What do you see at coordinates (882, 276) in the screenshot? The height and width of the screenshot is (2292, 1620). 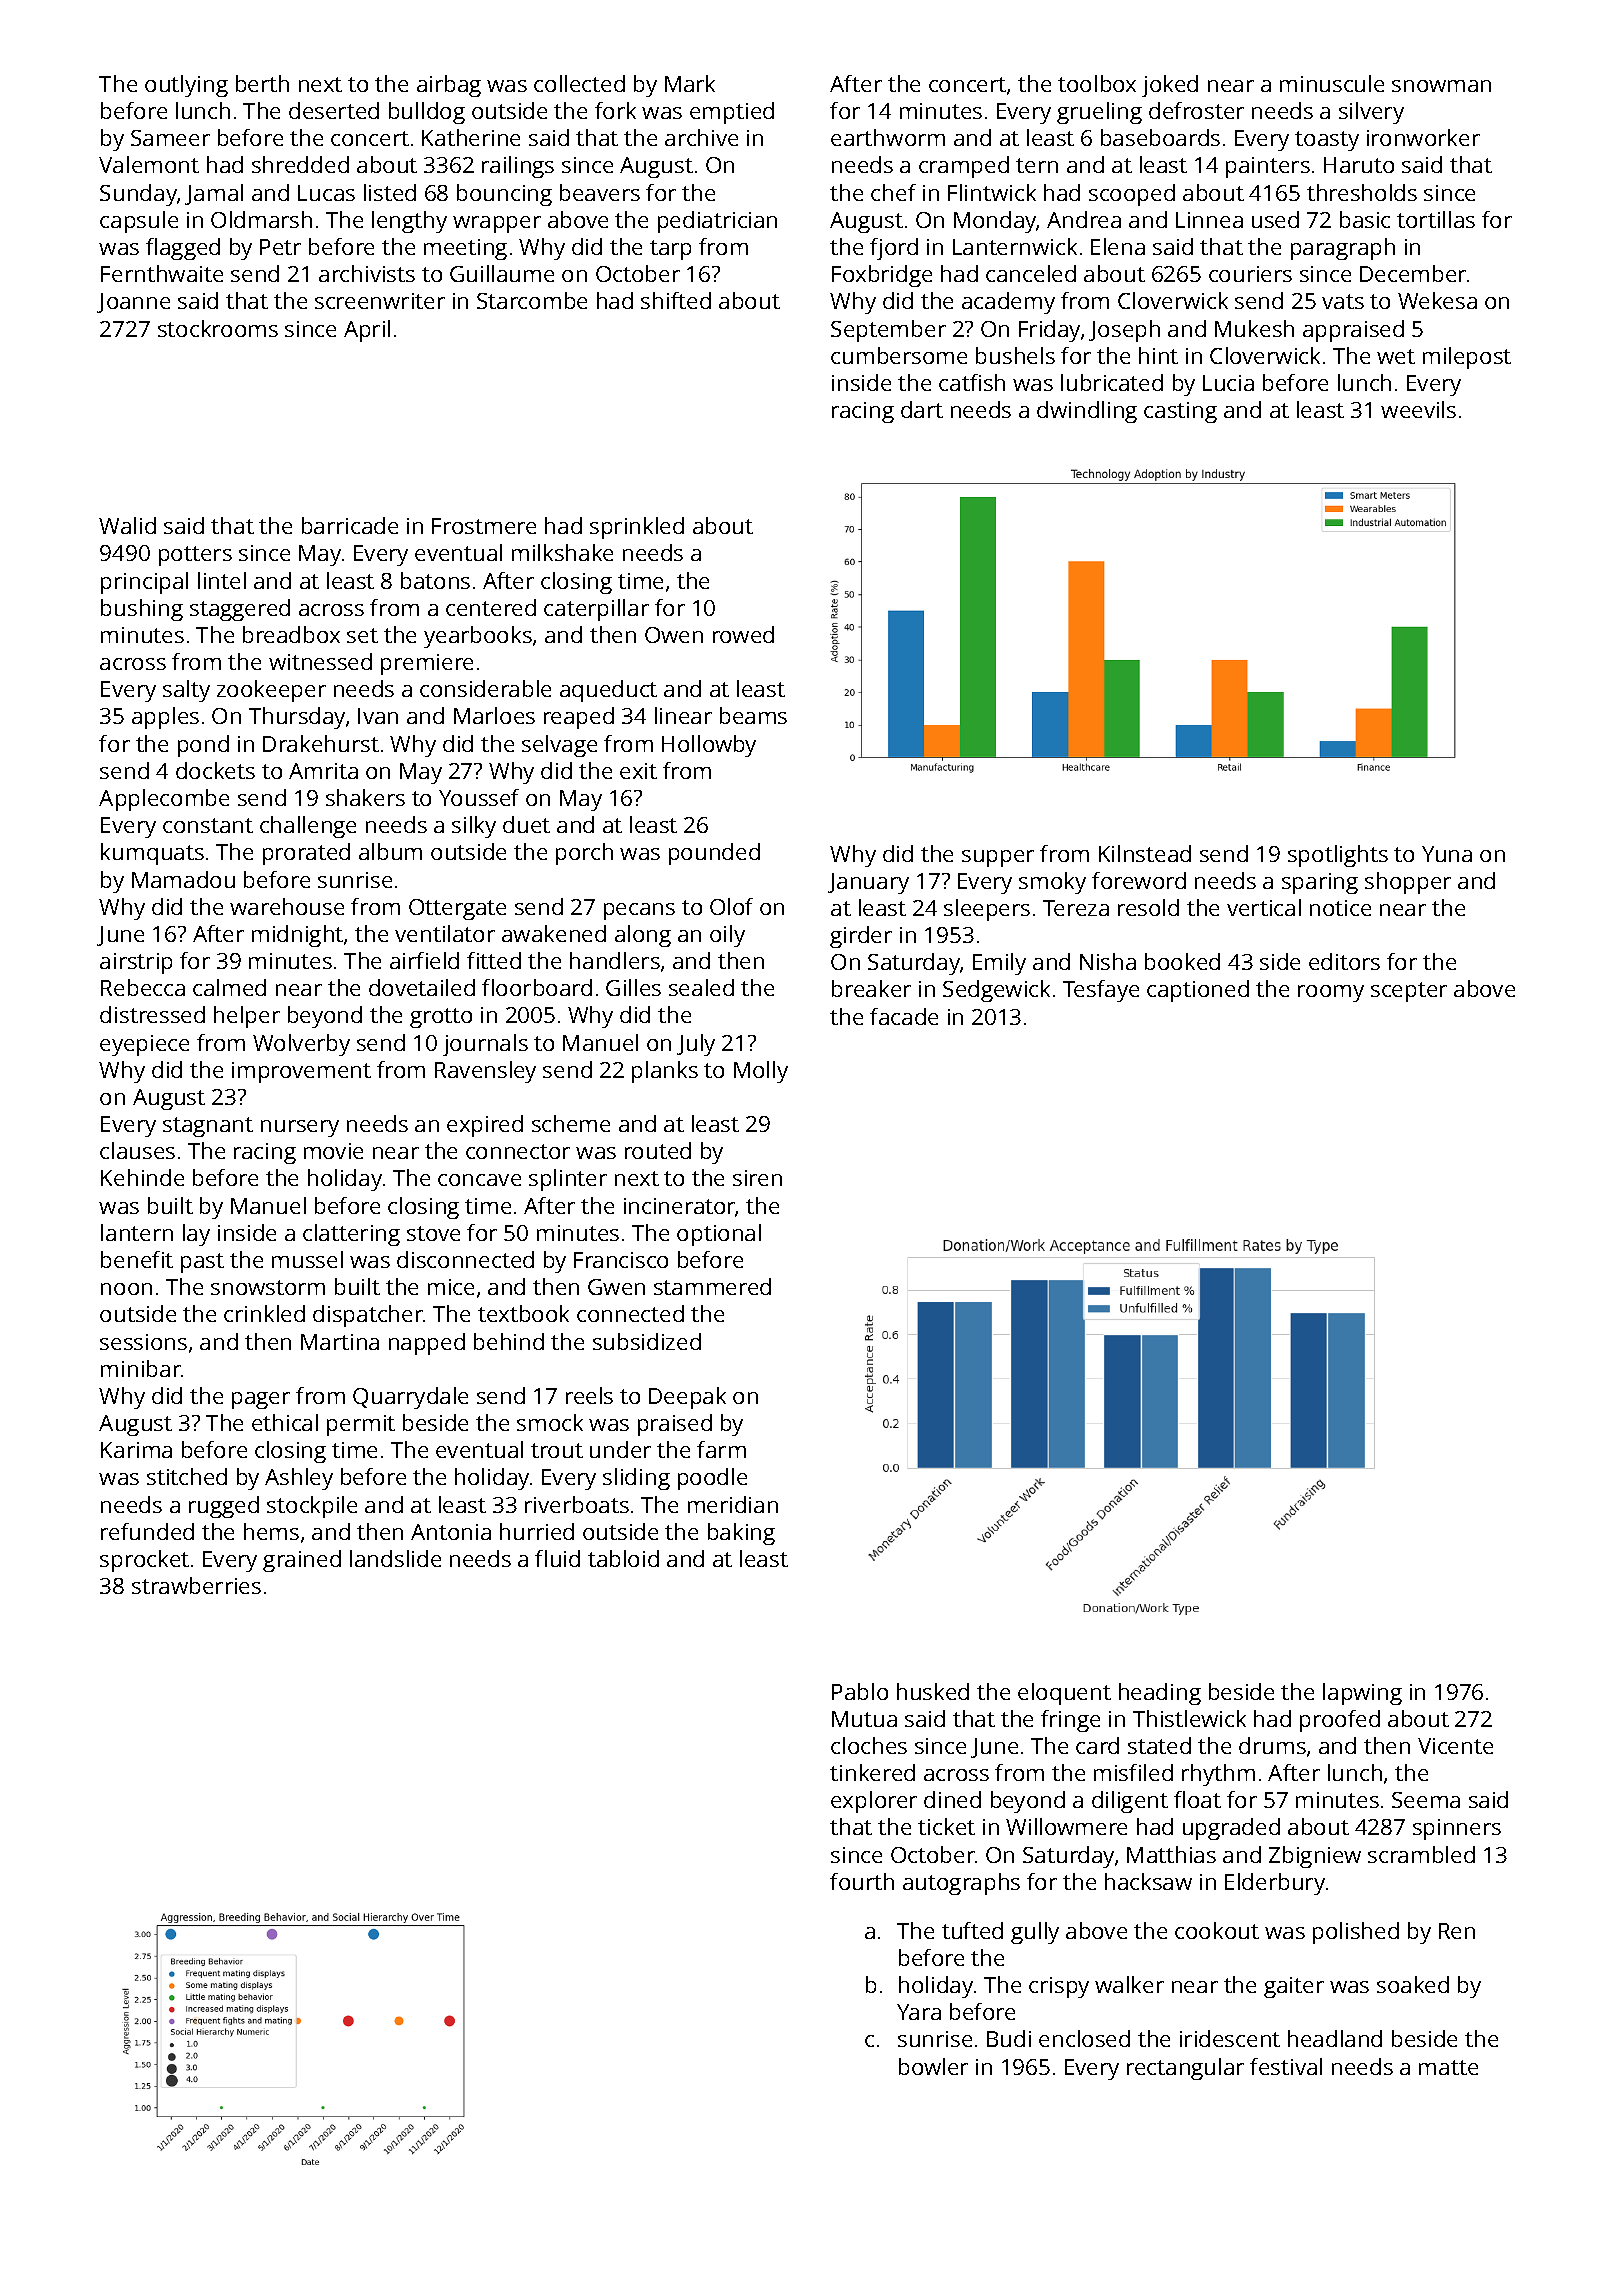 I see `Foxbridge` at bounding box center [882, 276].
